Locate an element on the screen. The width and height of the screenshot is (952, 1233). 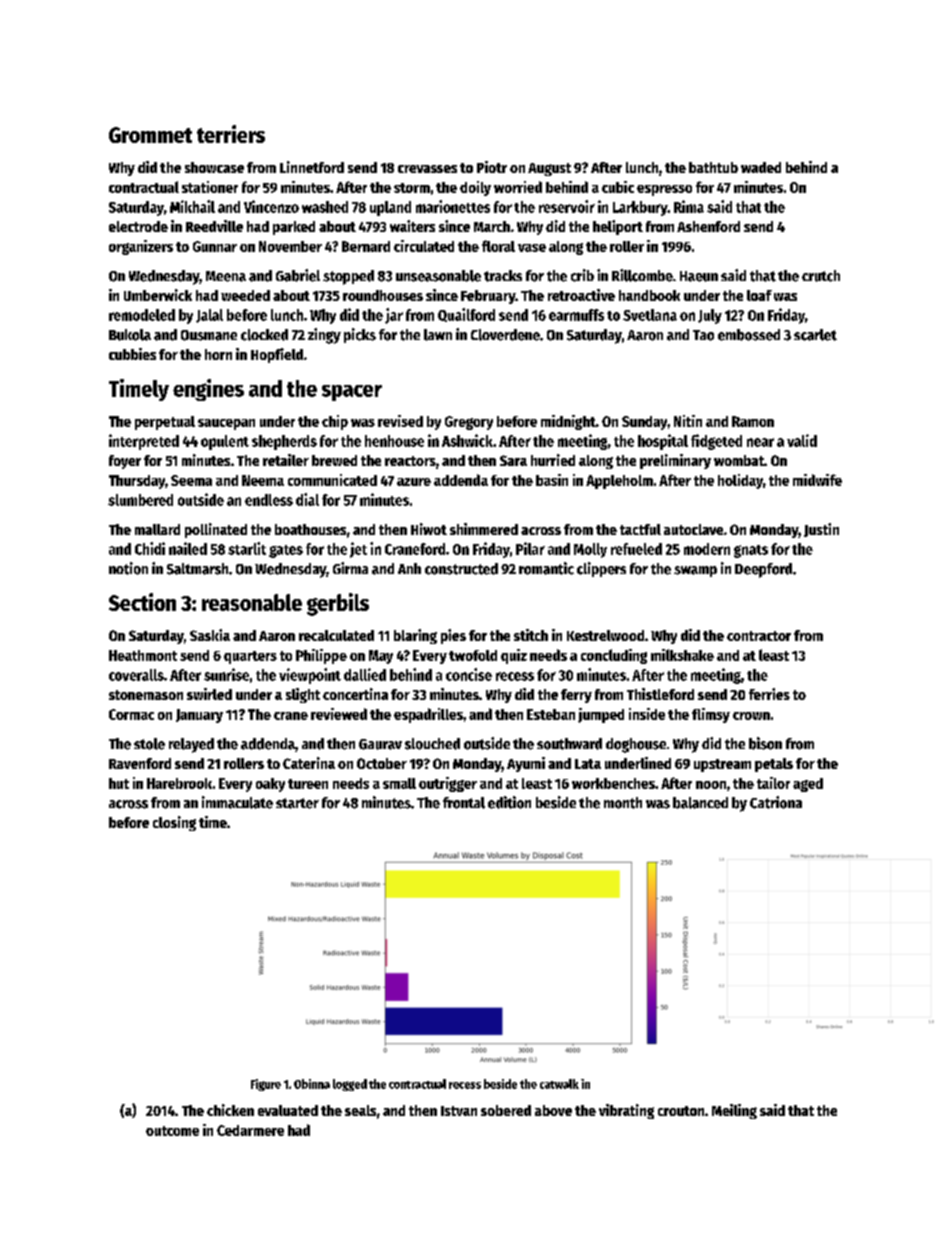
engines is located at coordinates (208, 390).
